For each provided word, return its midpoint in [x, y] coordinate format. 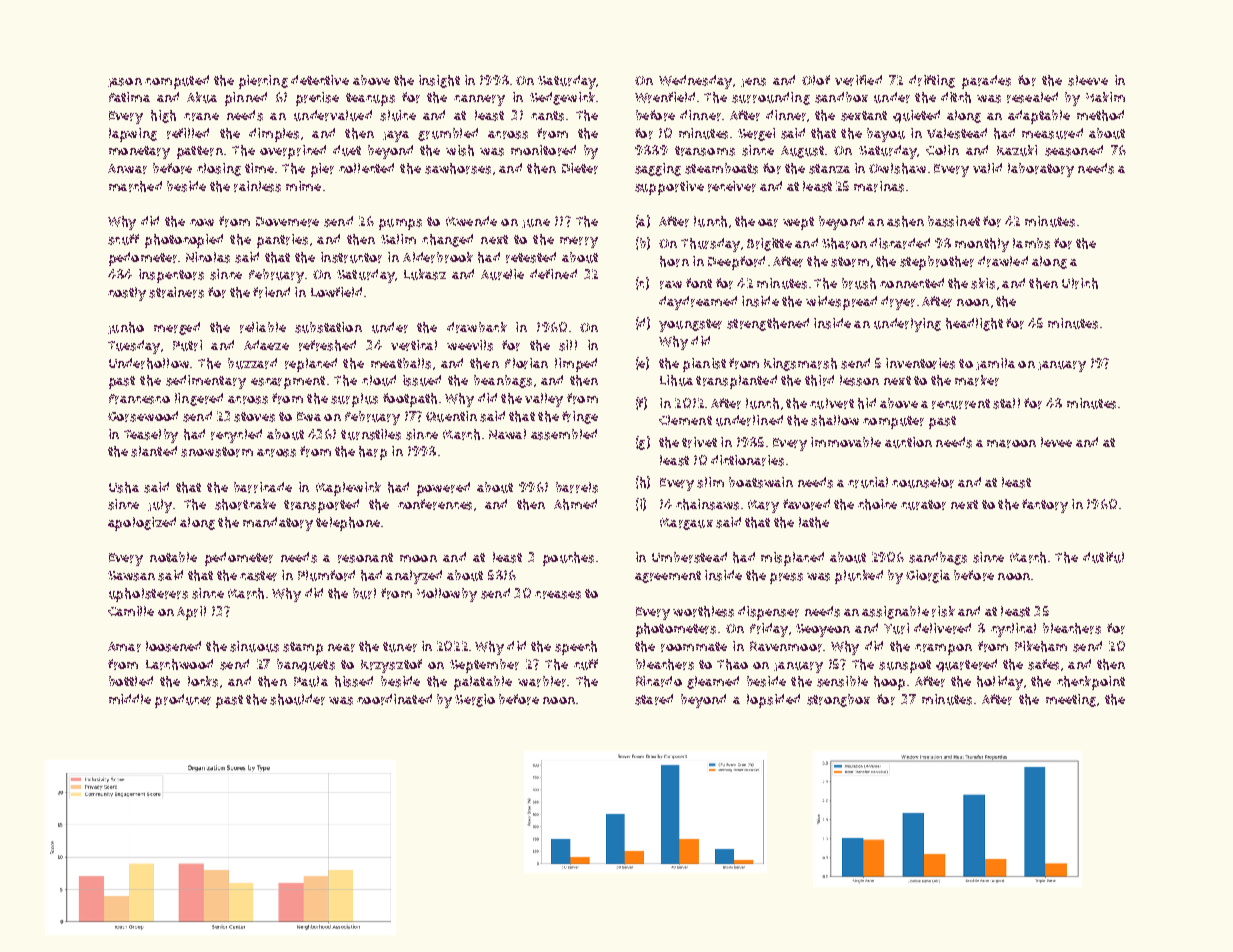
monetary [139, 152]
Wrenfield [665, 97]
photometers [676, 630]
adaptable [1039, 117]
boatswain [761, 482]
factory [1045, 506]
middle [130, 699]
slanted [154, 451]
